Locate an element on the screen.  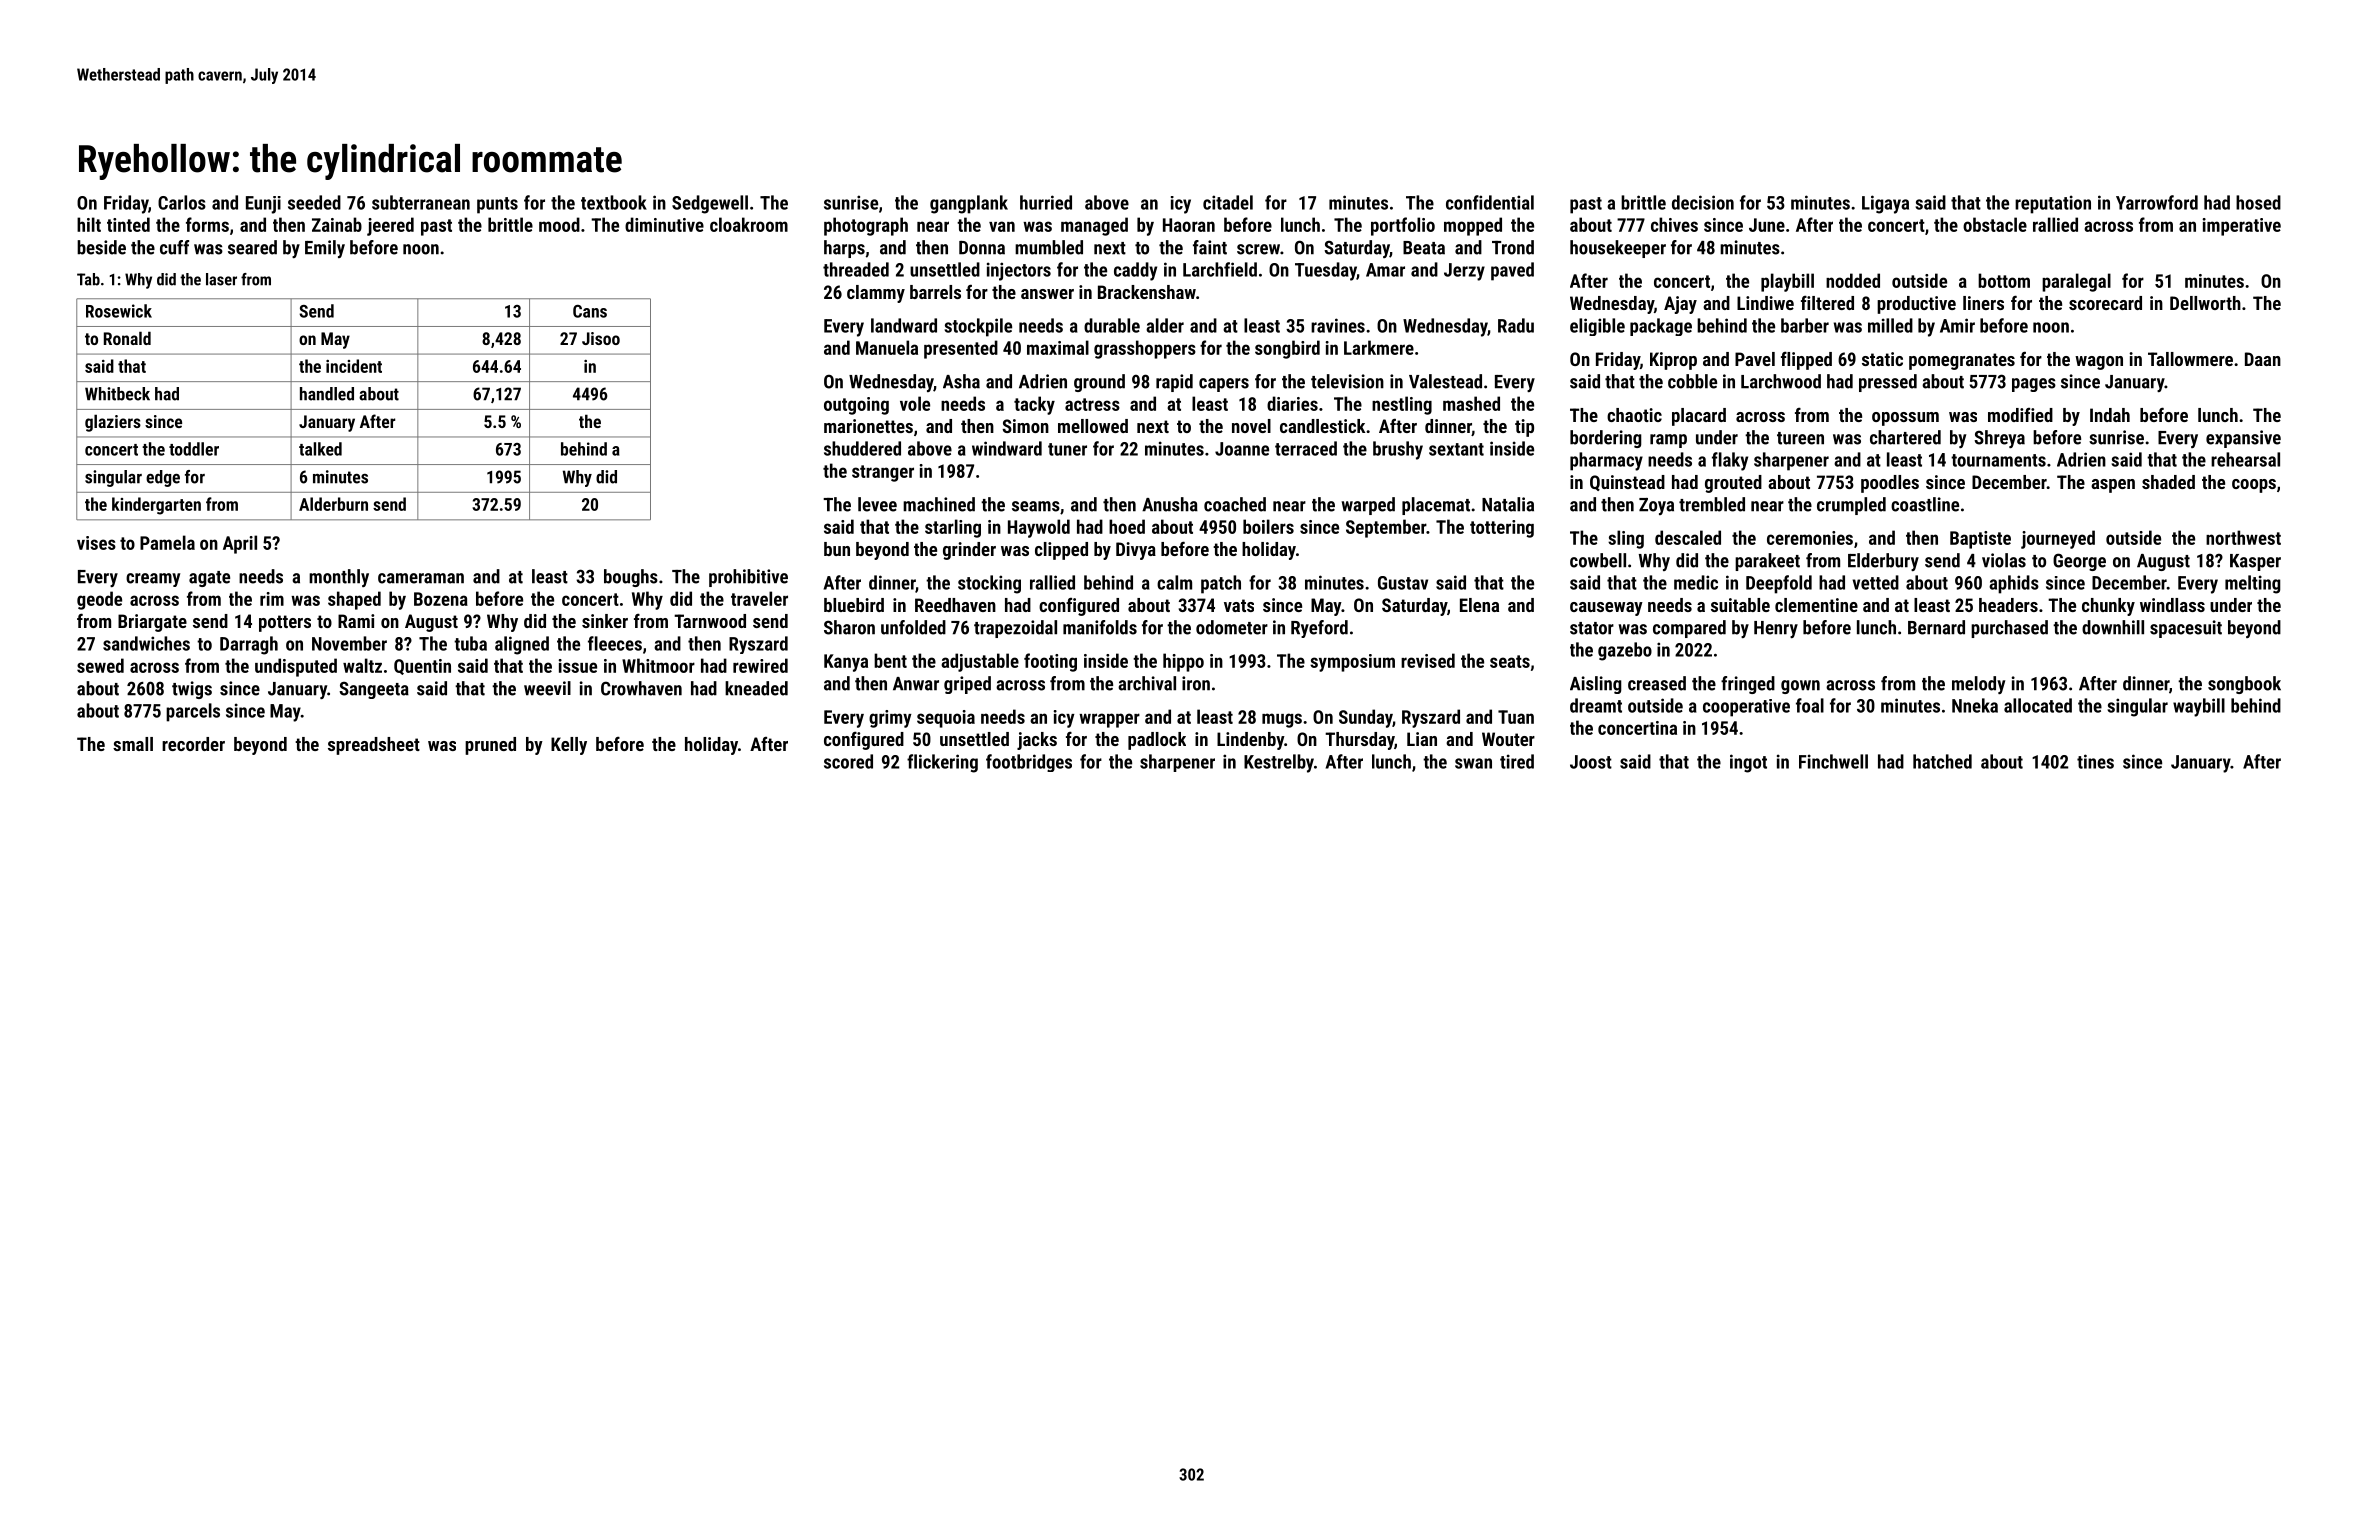
ingot is located at coordinates (1748, 763).
